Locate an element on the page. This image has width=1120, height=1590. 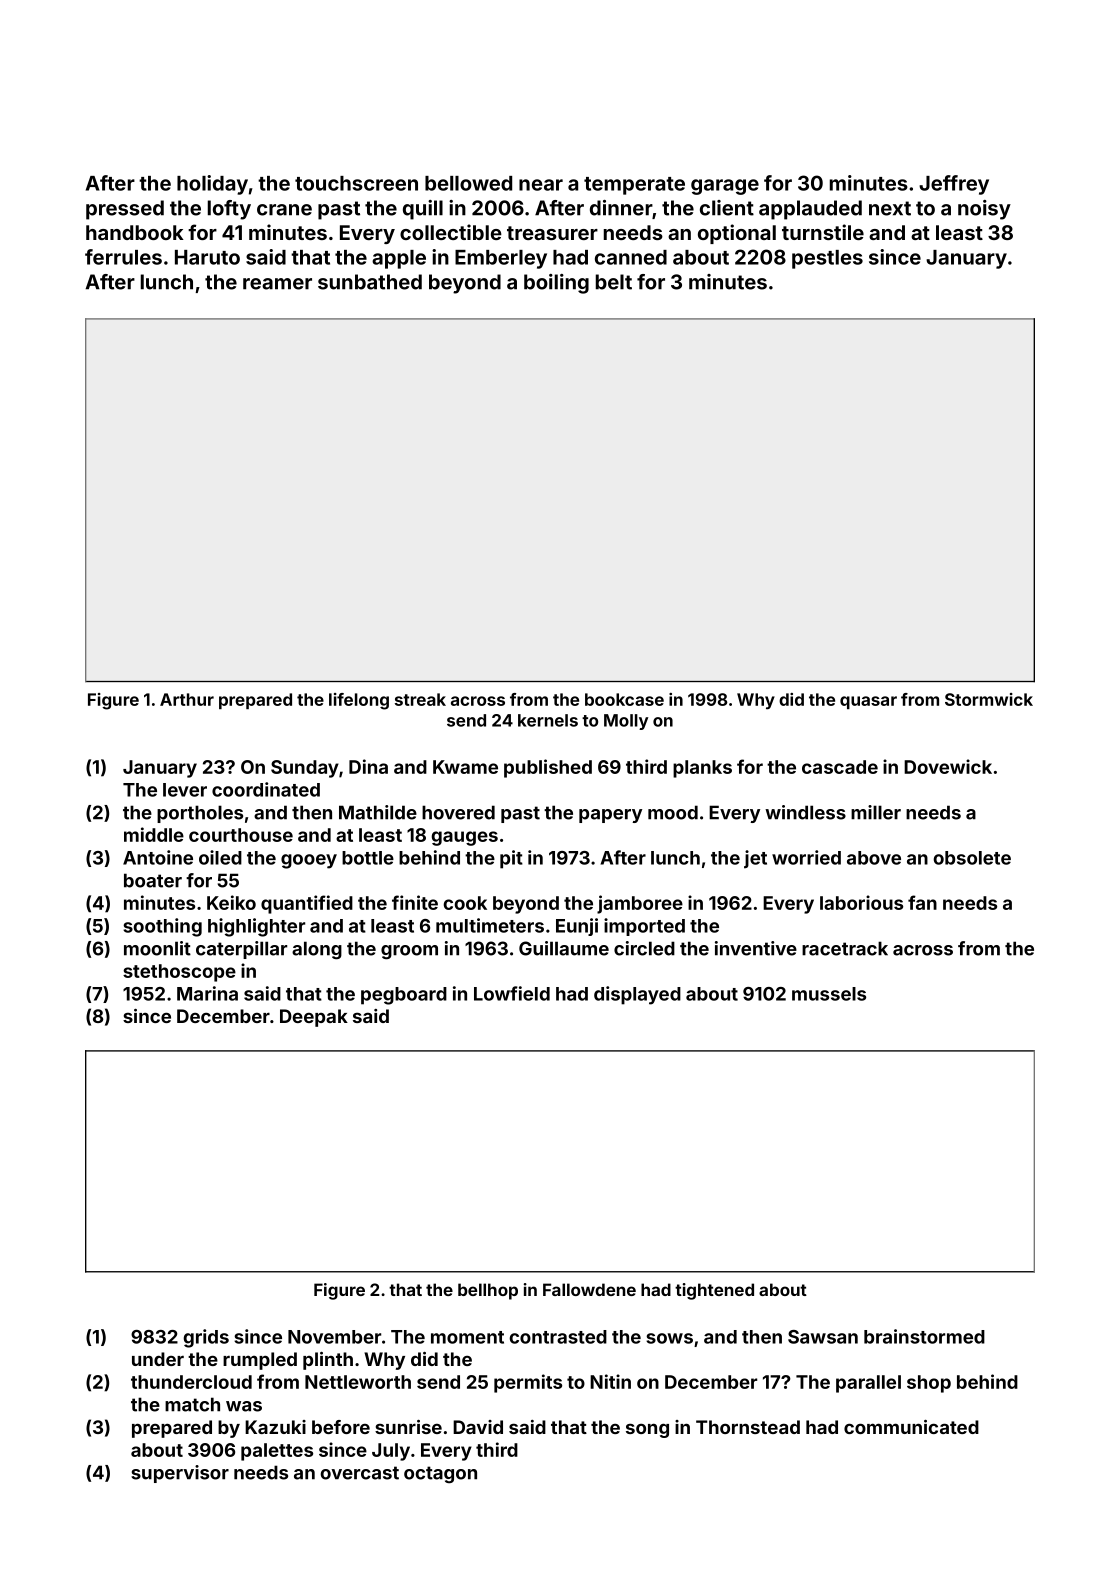
supervisor is located at coordinates (180, 1474).
